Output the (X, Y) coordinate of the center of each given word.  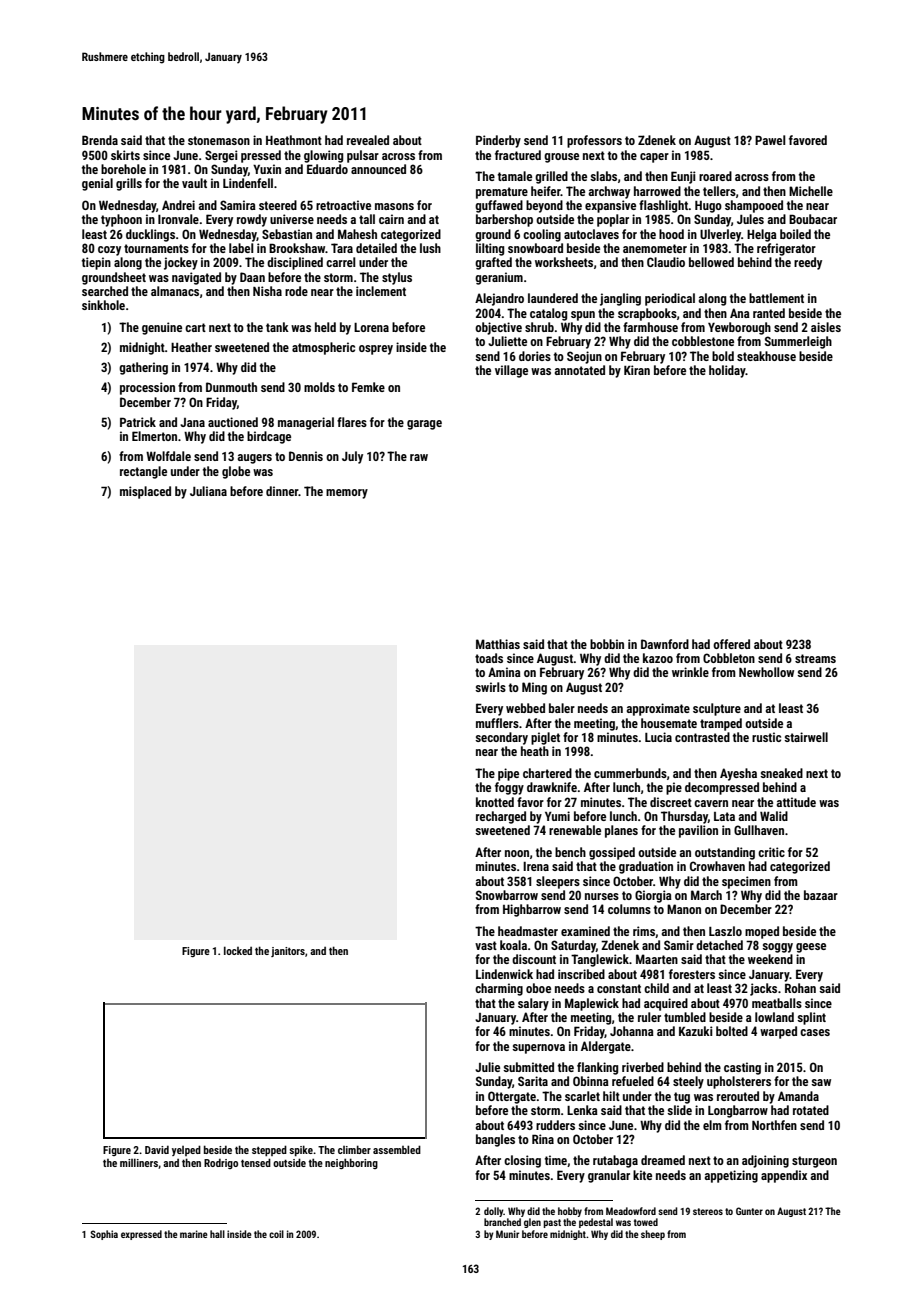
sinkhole (103, 305)
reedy (808, 263)
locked (238, 950)
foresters (692, 974)
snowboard (535, 248)
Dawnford (665, 644)
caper (654, 158)
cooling (542, 235)
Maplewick (592, 1004)
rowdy (252, 220)
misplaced (145, 492)
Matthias (498, 644)
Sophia (104, 1235)
